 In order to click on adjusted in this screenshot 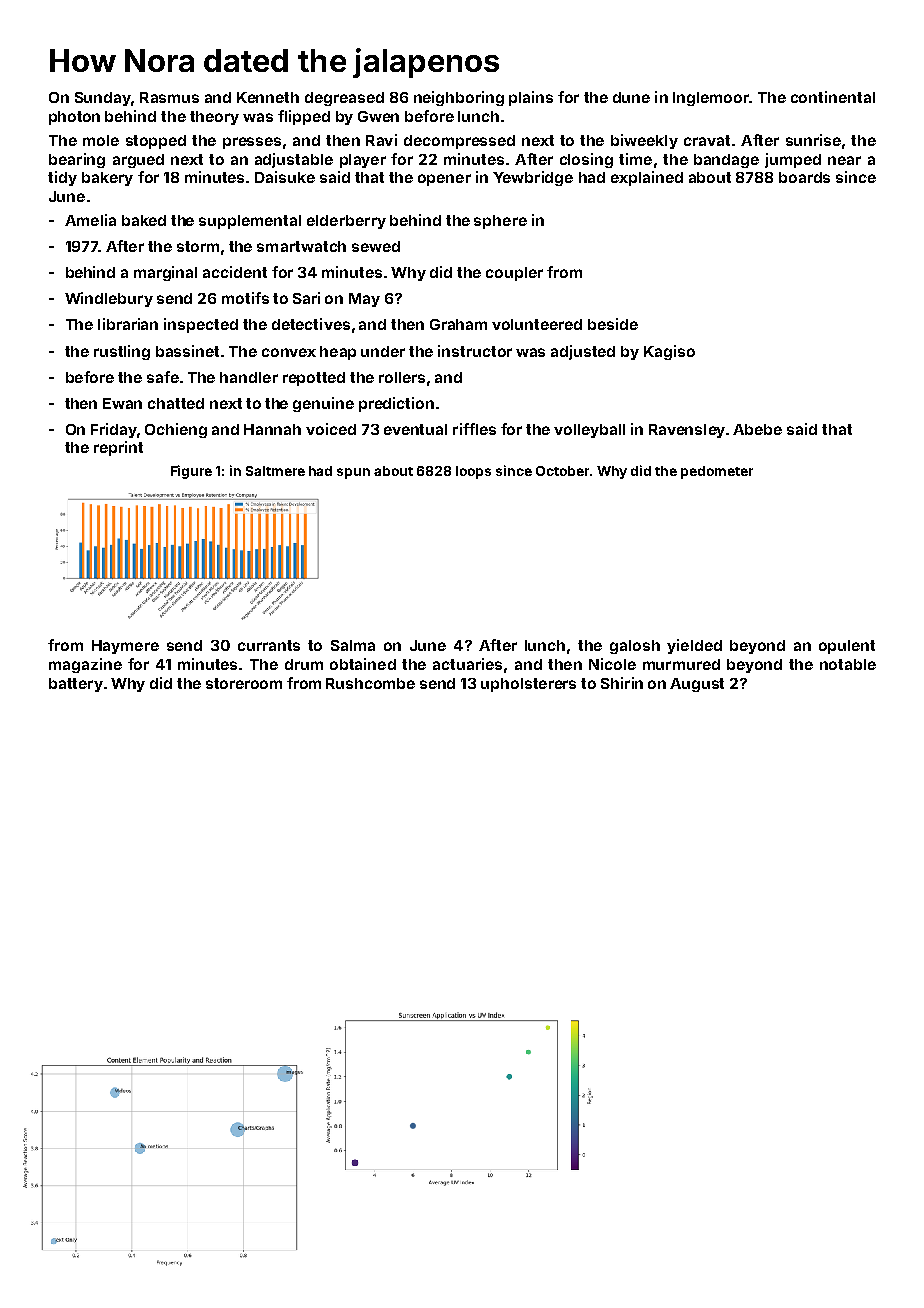, I will do `click(583, 352)`.
